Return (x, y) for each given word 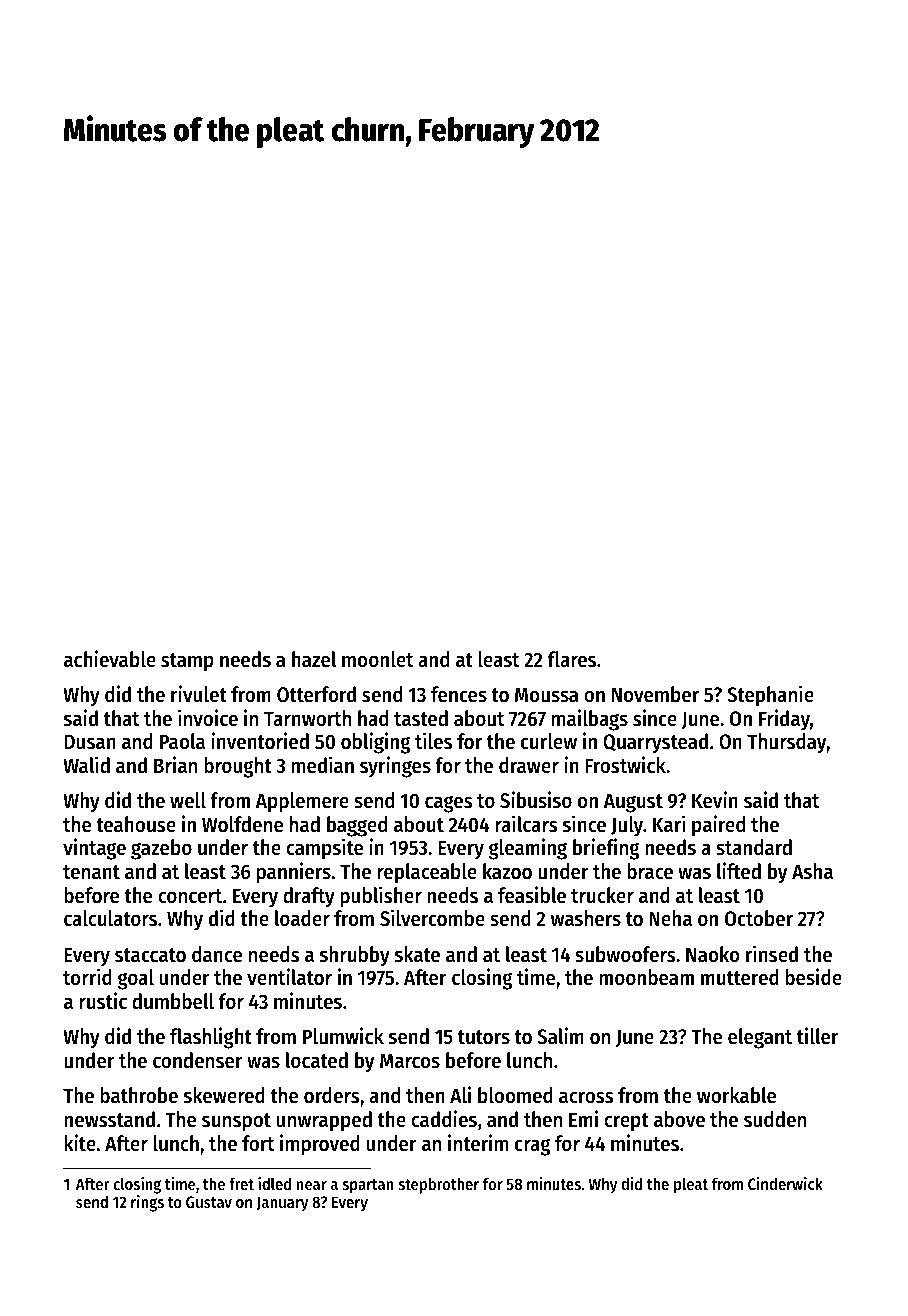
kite (80, 1143)
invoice (208, 718)
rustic (103, 1001)
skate (417, 954)
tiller (818, 1036)
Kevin (715, 800)
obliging (375, 743)
